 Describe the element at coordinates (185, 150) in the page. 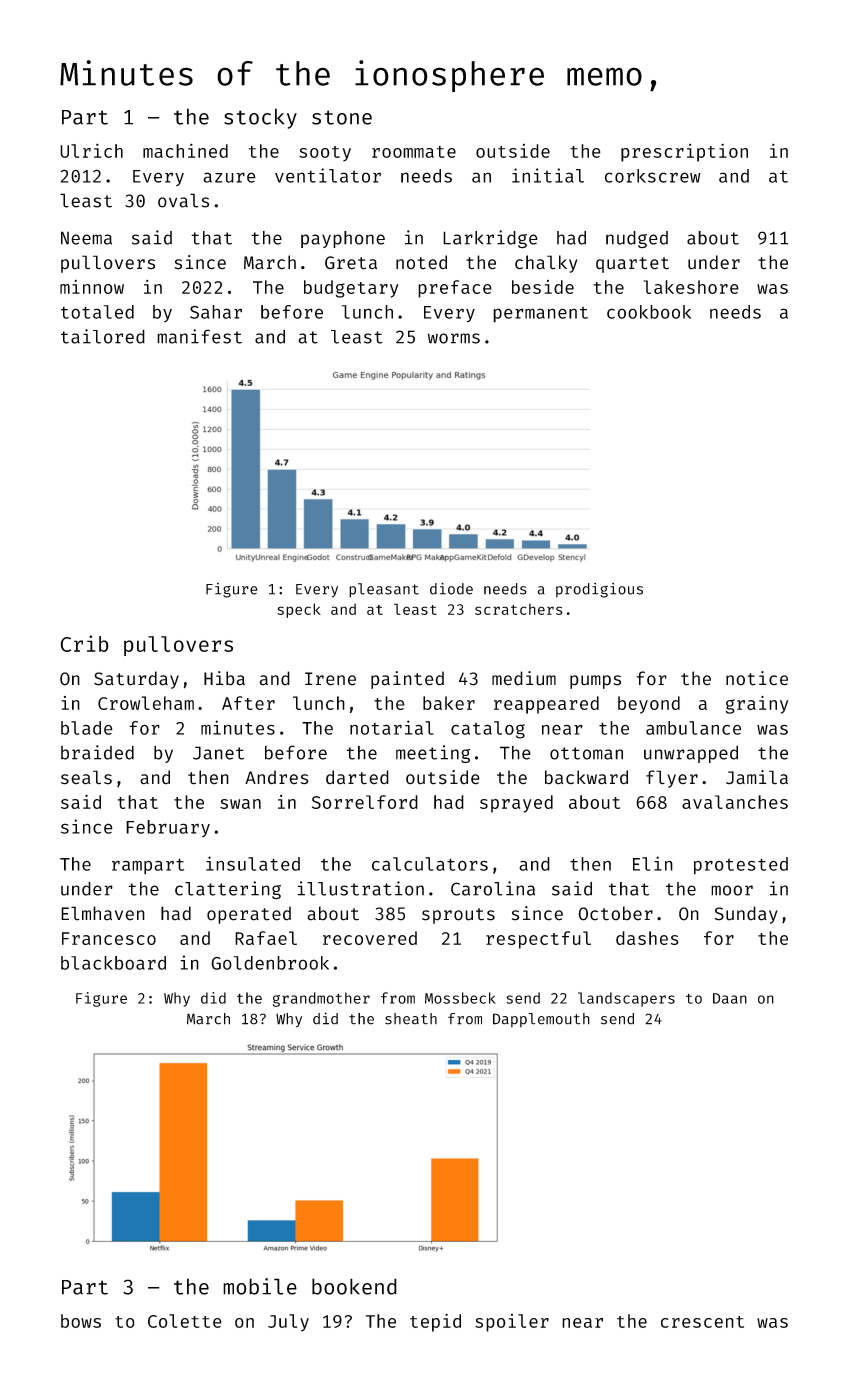

I see `machined` at that location.
